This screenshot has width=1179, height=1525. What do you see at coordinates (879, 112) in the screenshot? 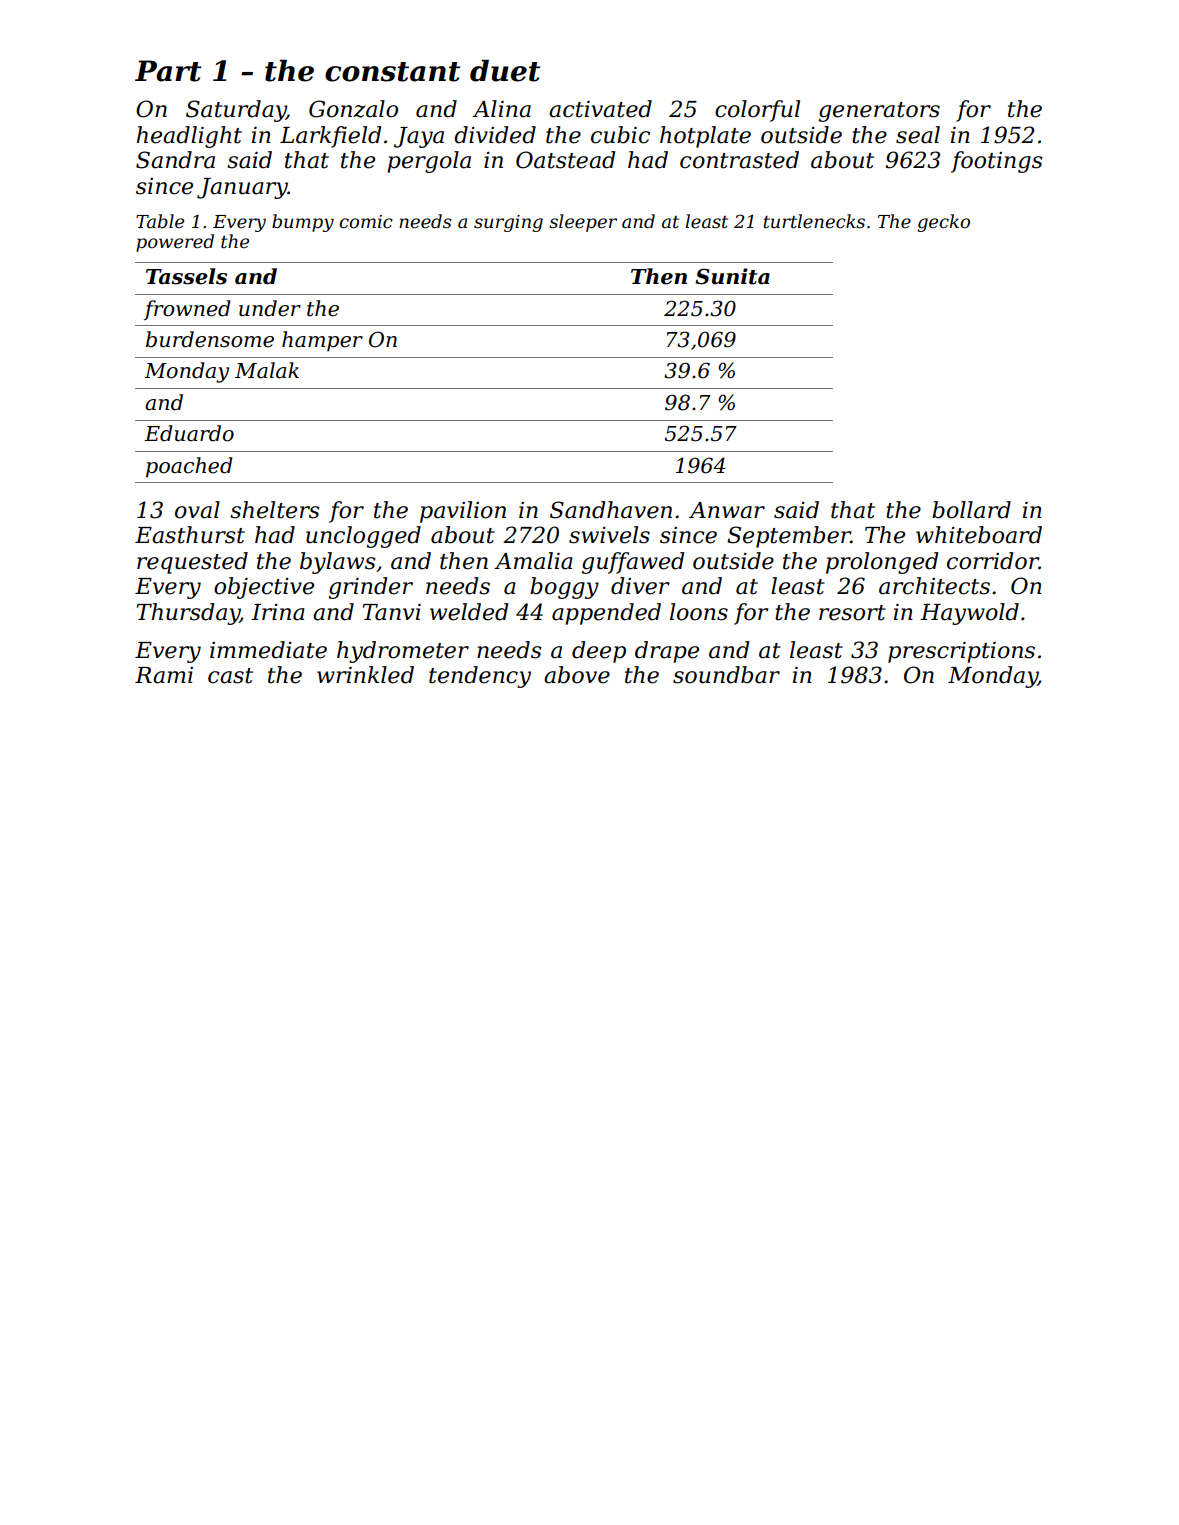
I see `generators` at bounding box center [879, 112].
